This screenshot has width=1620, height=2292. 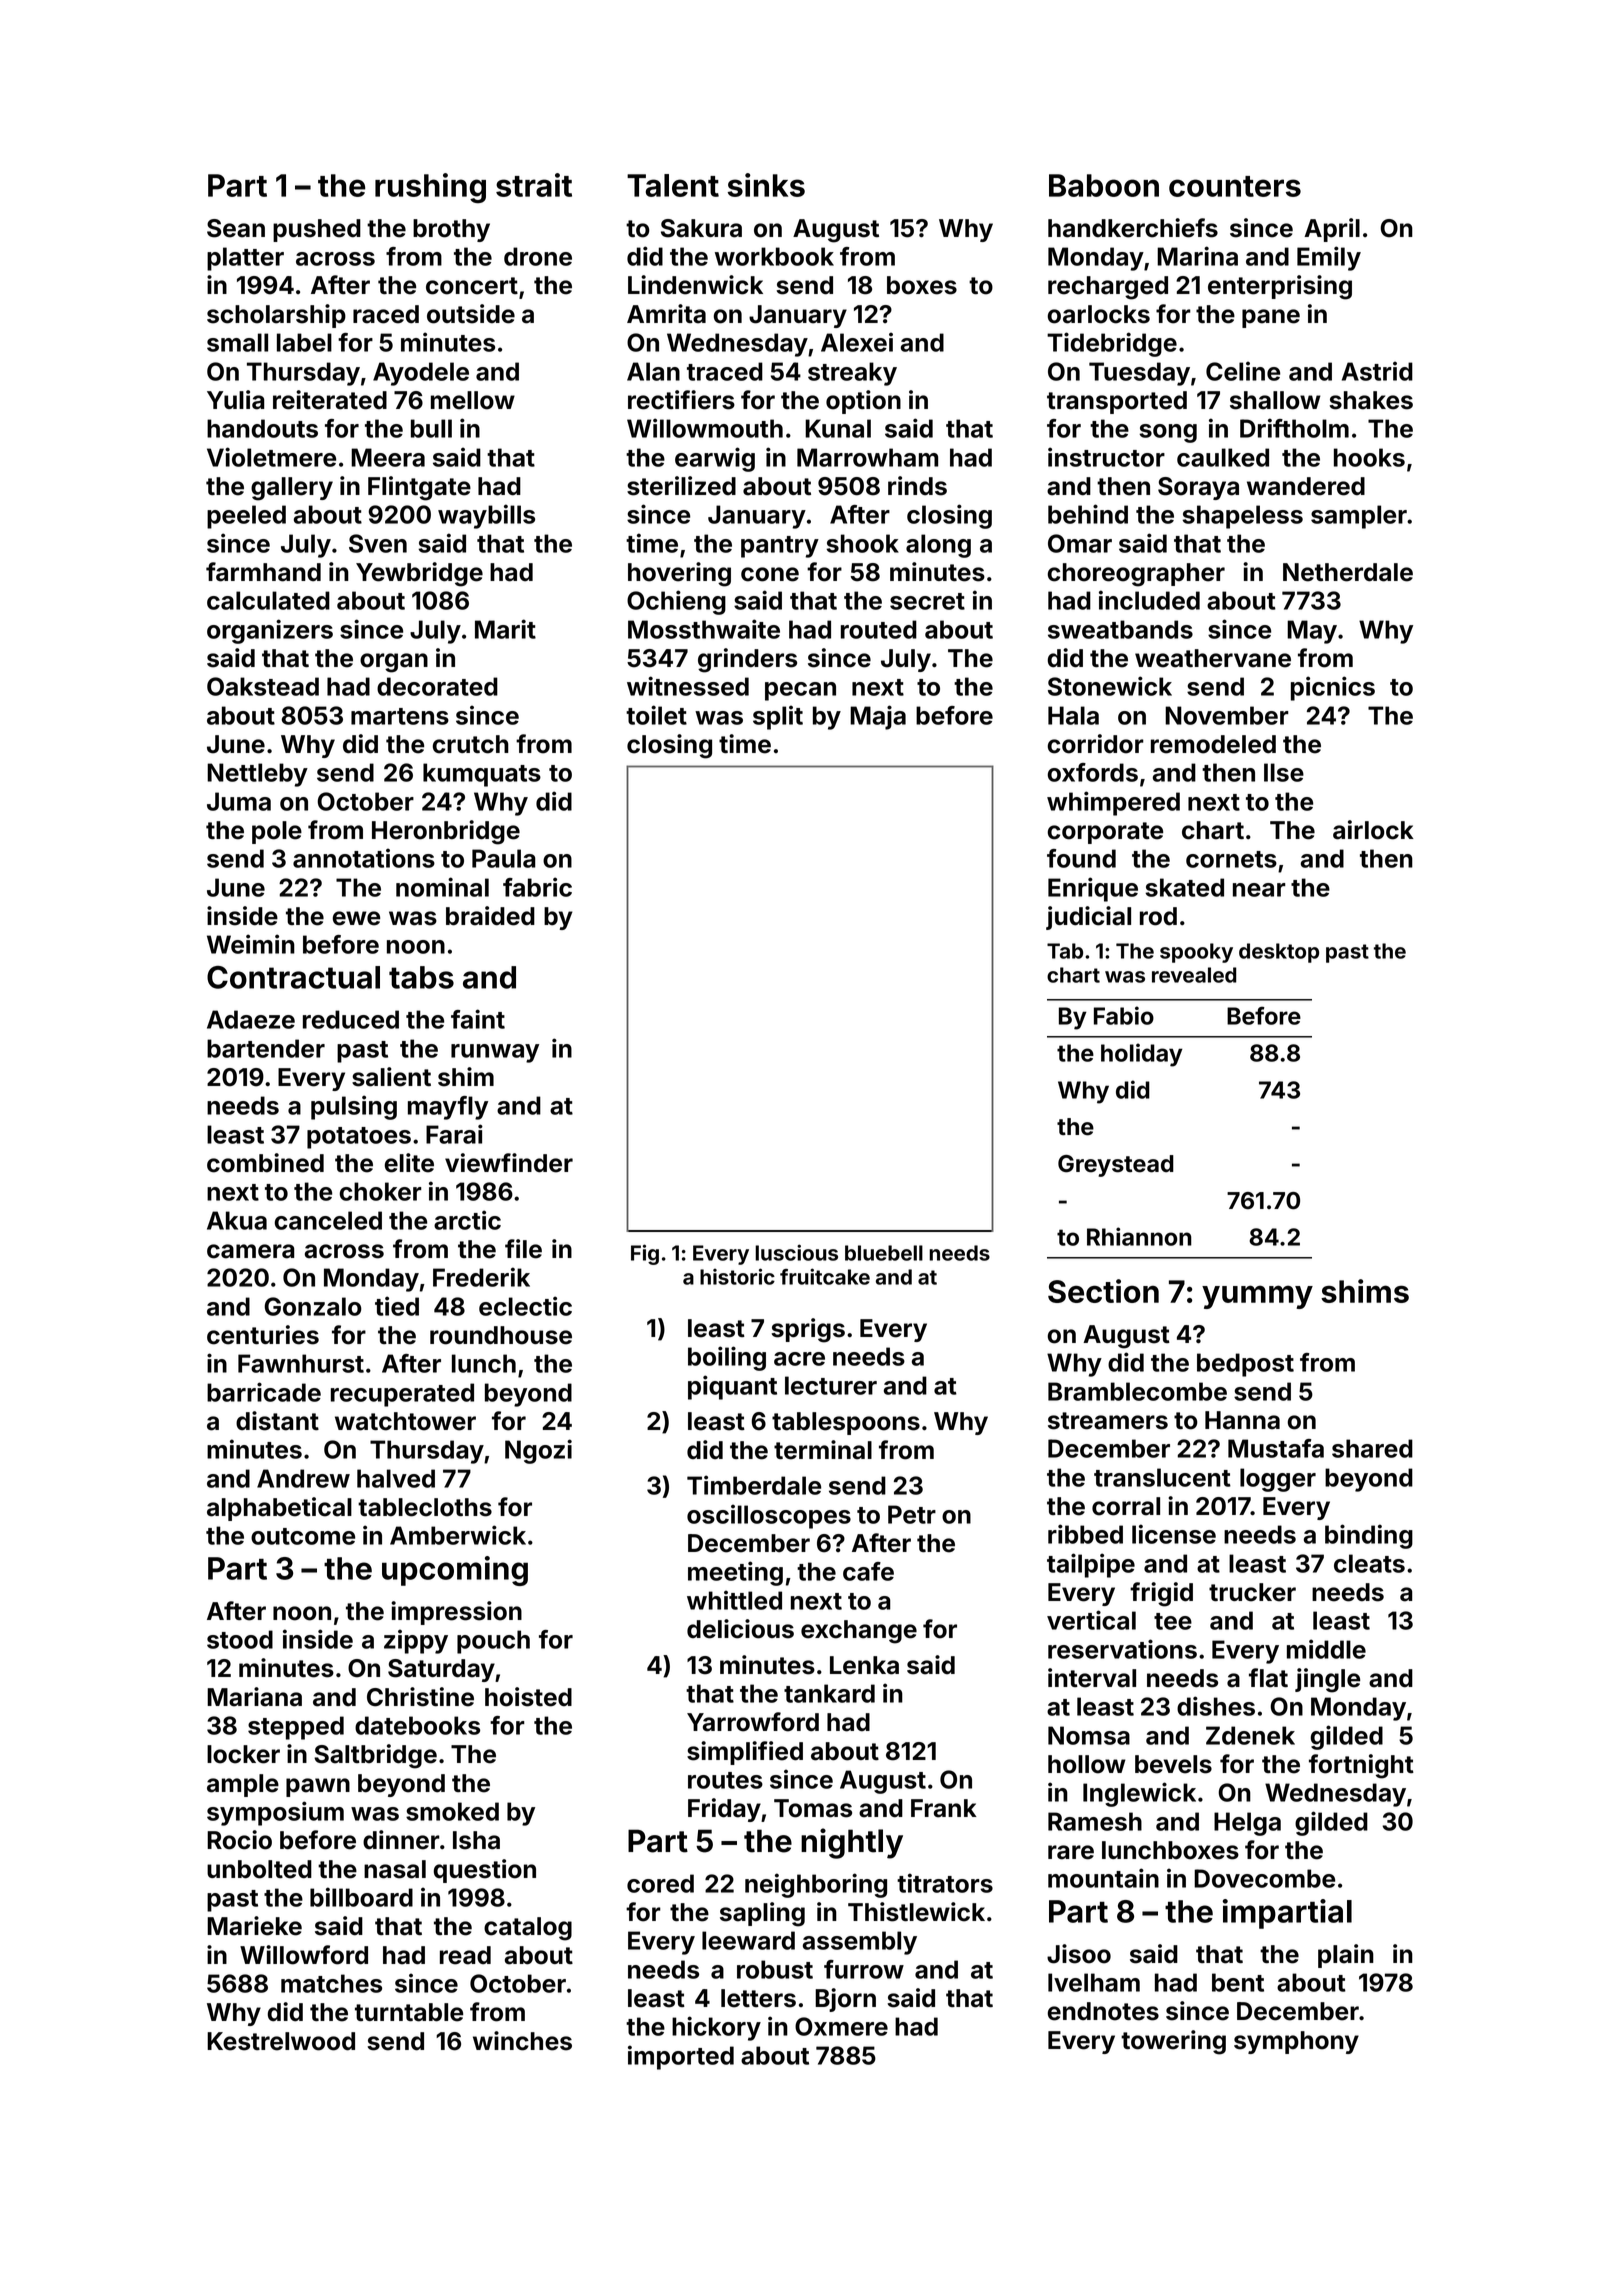 I want to click on Yulia, so click(x=235, y=400).
